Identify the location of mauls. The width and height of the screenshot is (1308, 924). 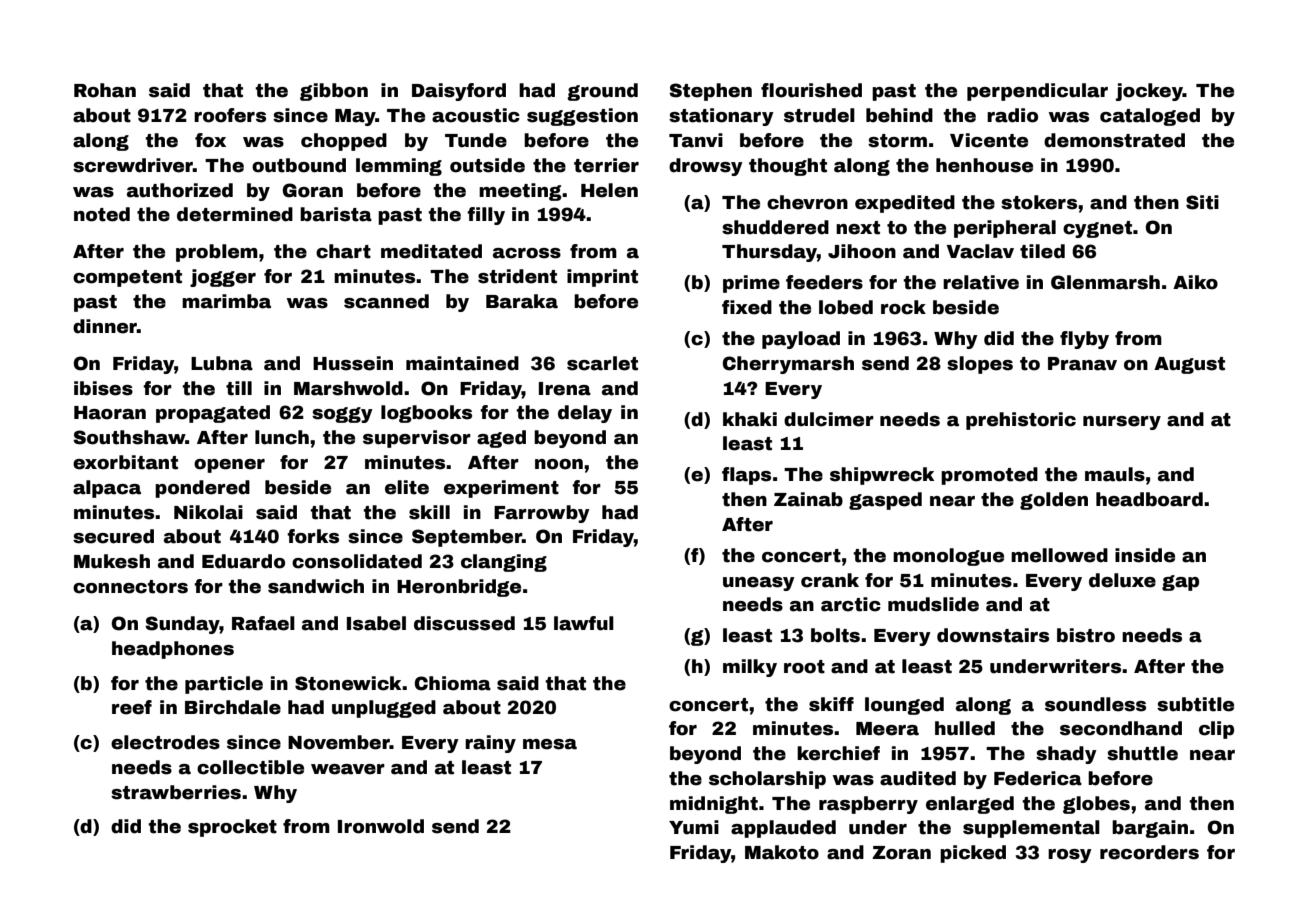
(1115, 474).
